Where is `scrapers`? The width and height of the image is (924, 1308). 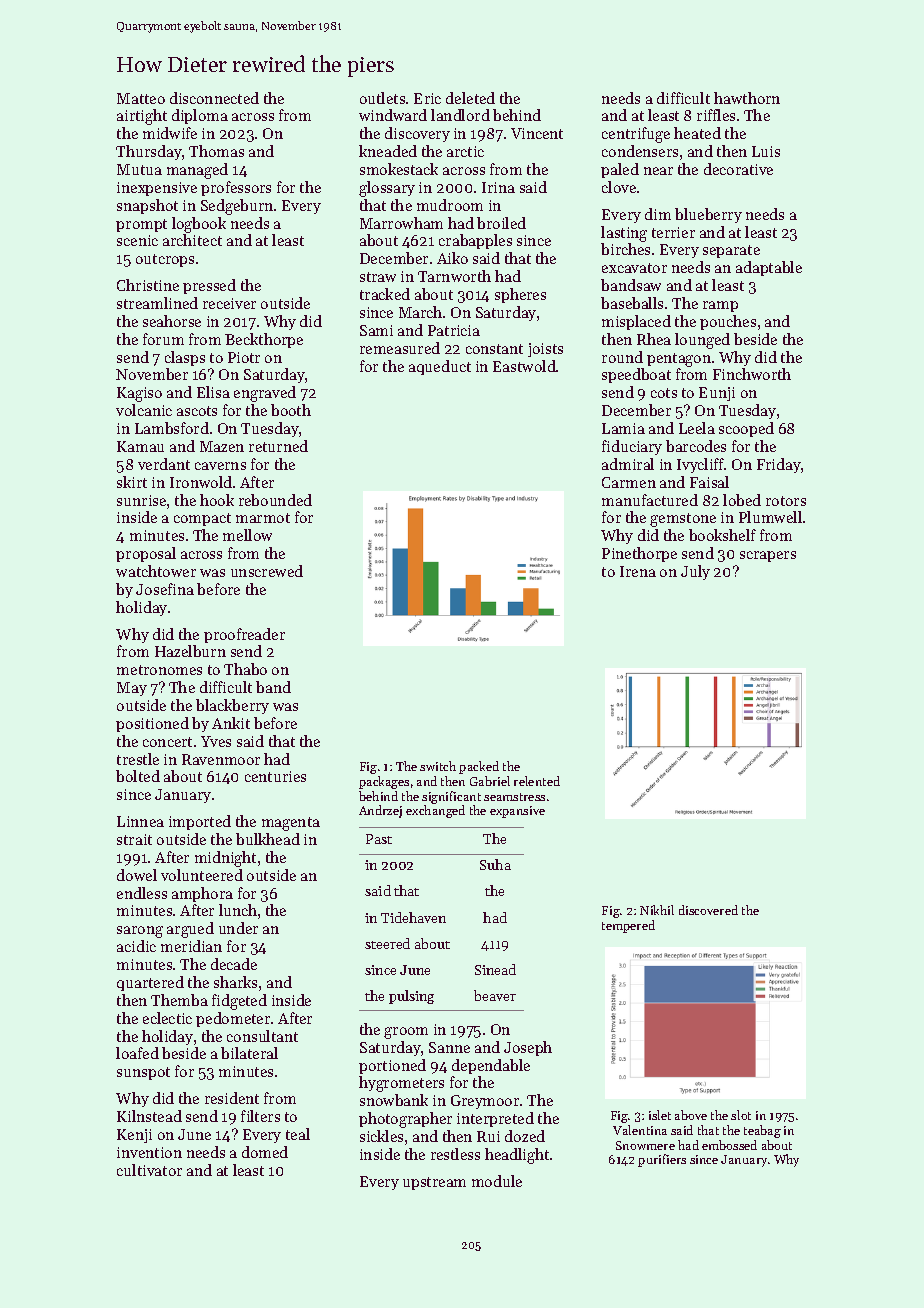 scrapers is located at coordinates (768, 556).
